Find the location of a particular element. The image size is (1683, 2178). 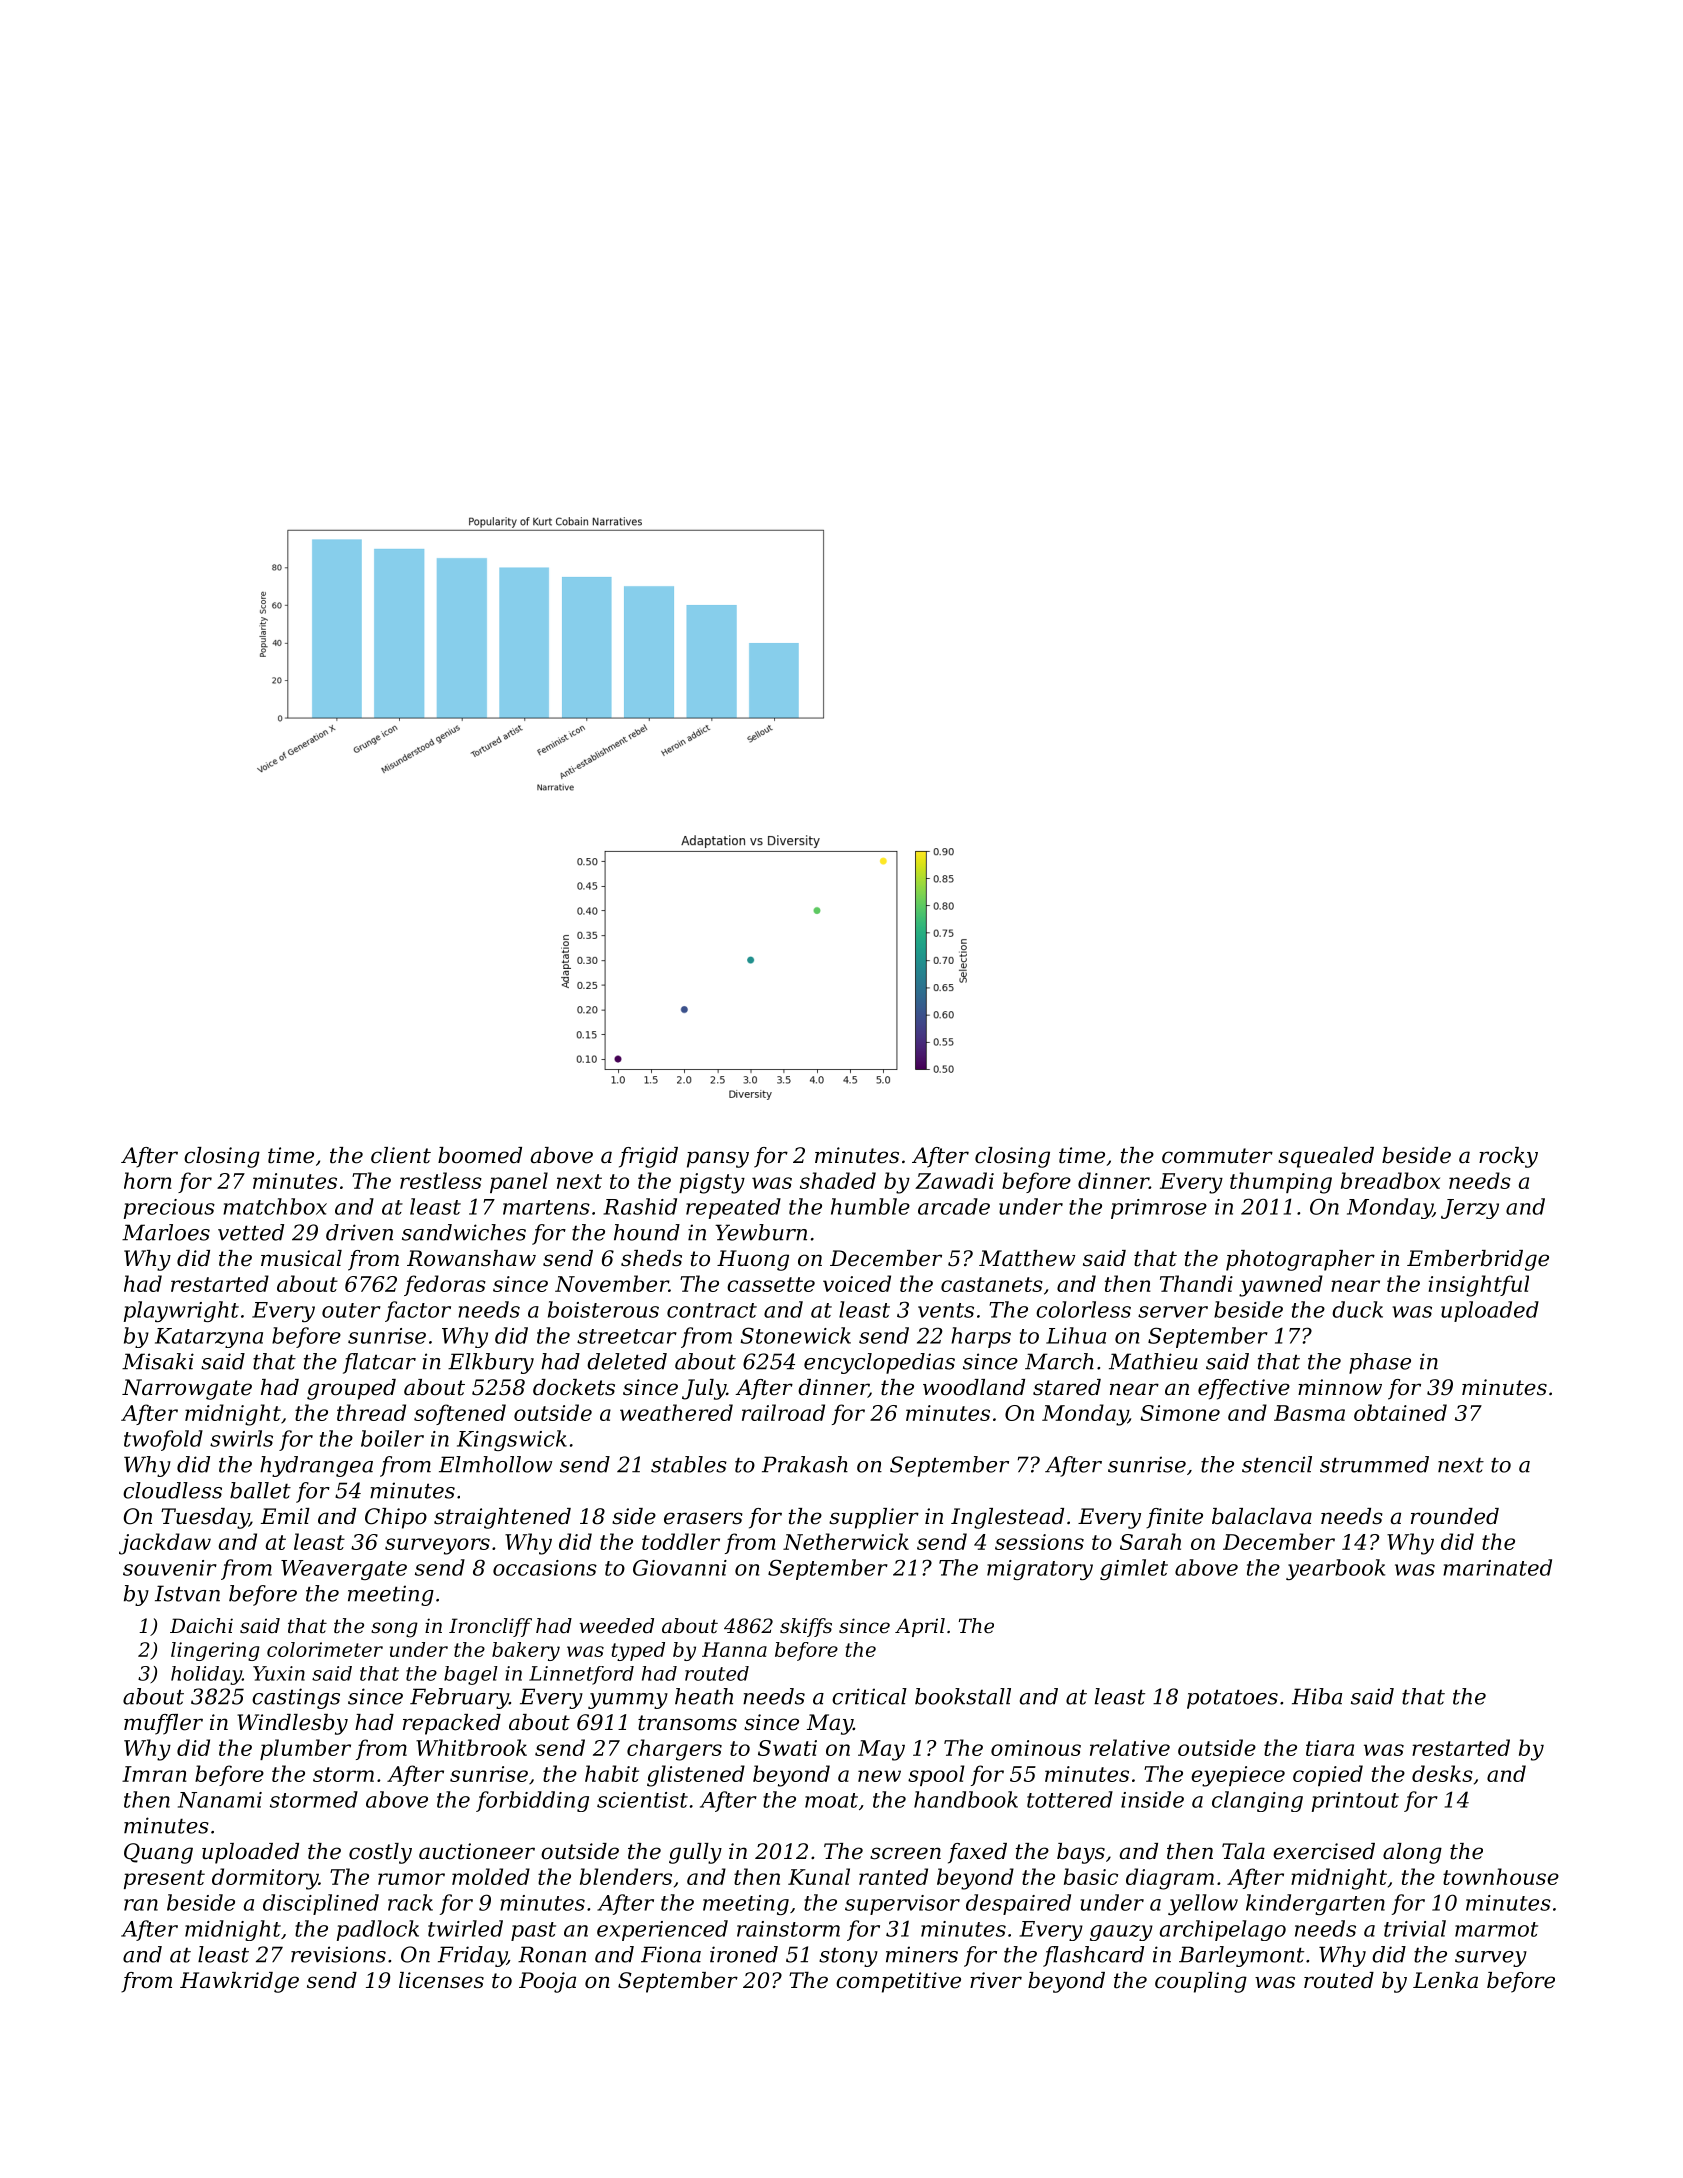

desks is located at coordinates (1442, 1773).
